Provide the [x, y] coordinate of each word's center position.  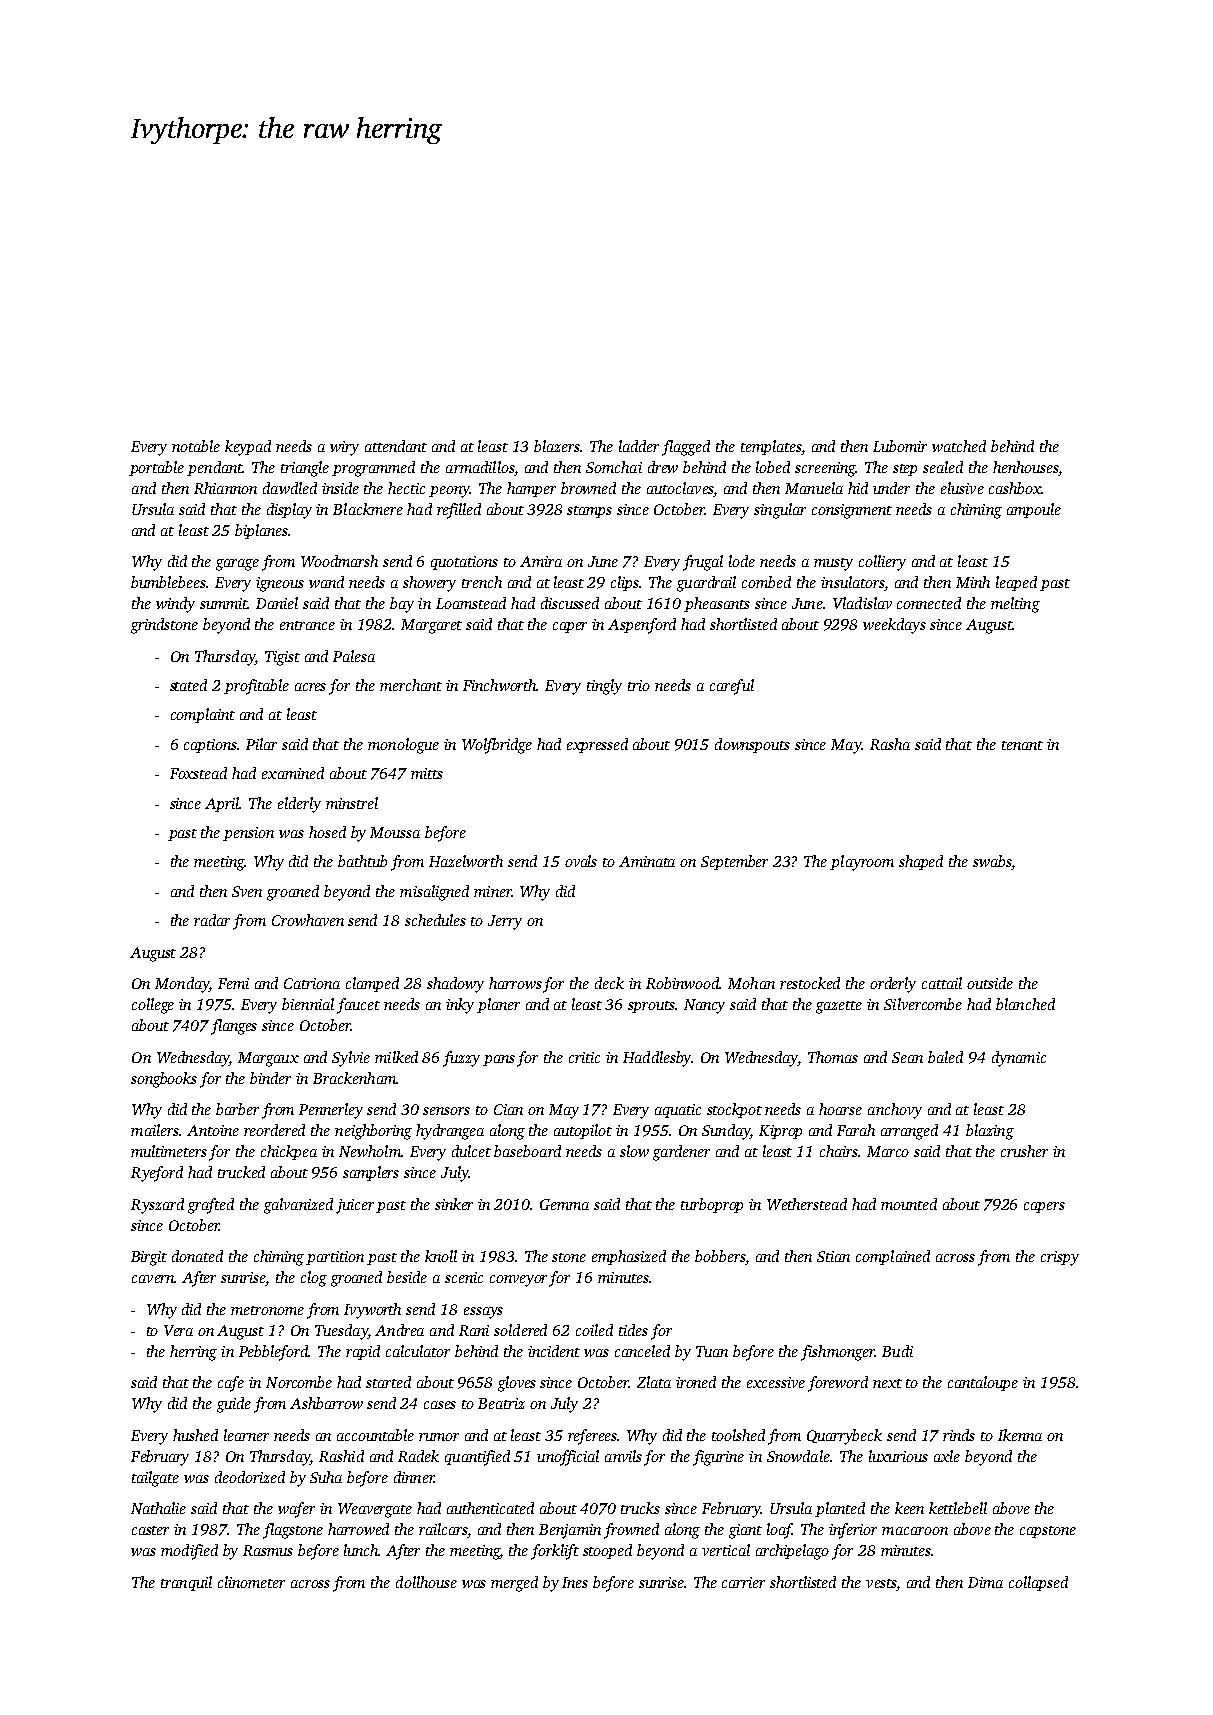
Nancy [704, 1006]
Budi [897, 1351]
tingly [604, 687]
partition [335, 1258]
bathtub [362, 861]
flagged [686, 448]
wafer [296, 1510]
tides [633, 1330]
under [891, 488]
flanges [234, 1027]
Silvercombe [923, 1004]
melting [1015, 605]
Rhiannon [225, 488]
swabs [992, 861]
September [734, 862]
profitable [256, 687]
